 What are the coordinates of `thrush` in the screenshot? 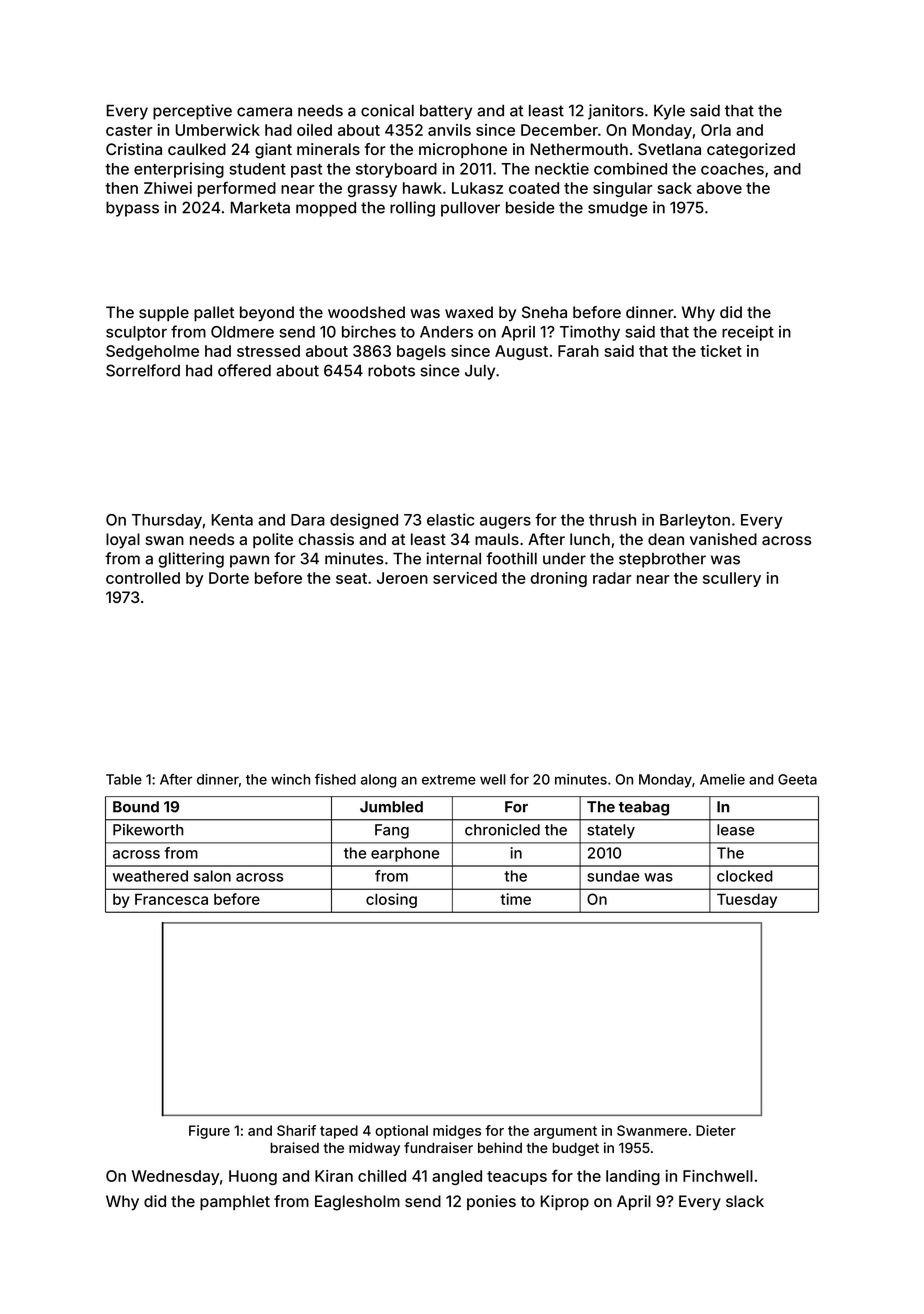 It's located at (612, 520).
